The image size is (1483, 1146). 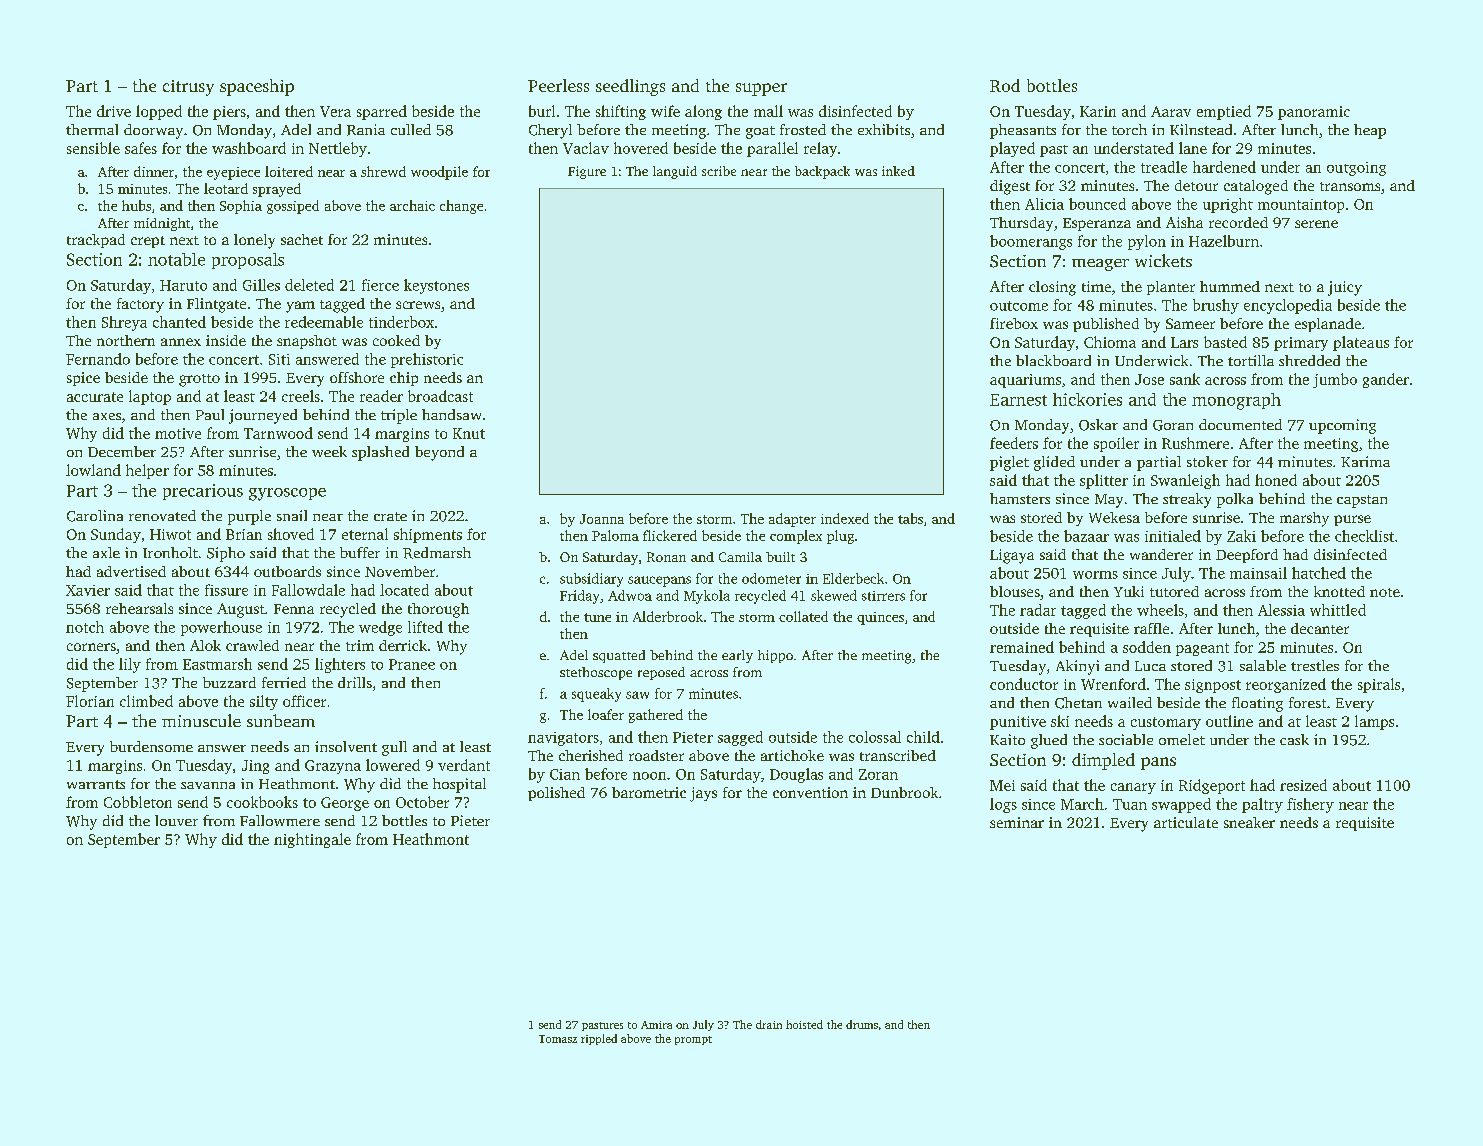 What do you see at coordinates (558, 1039) in the page?
I see `Tomasz` at bounding box center [558, 1039].
